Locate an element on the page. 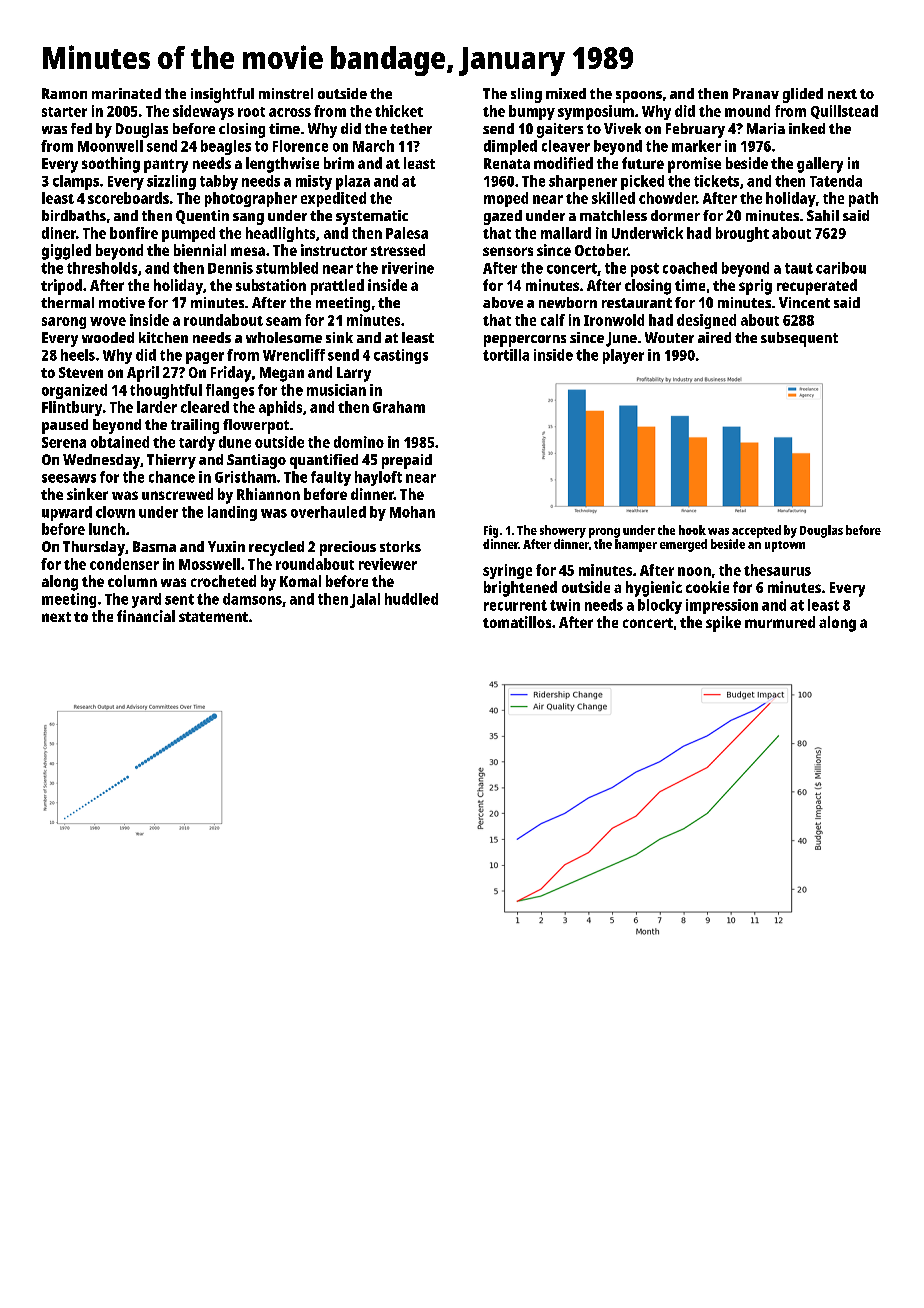  Ramon is located at coordinates (64, 93).
